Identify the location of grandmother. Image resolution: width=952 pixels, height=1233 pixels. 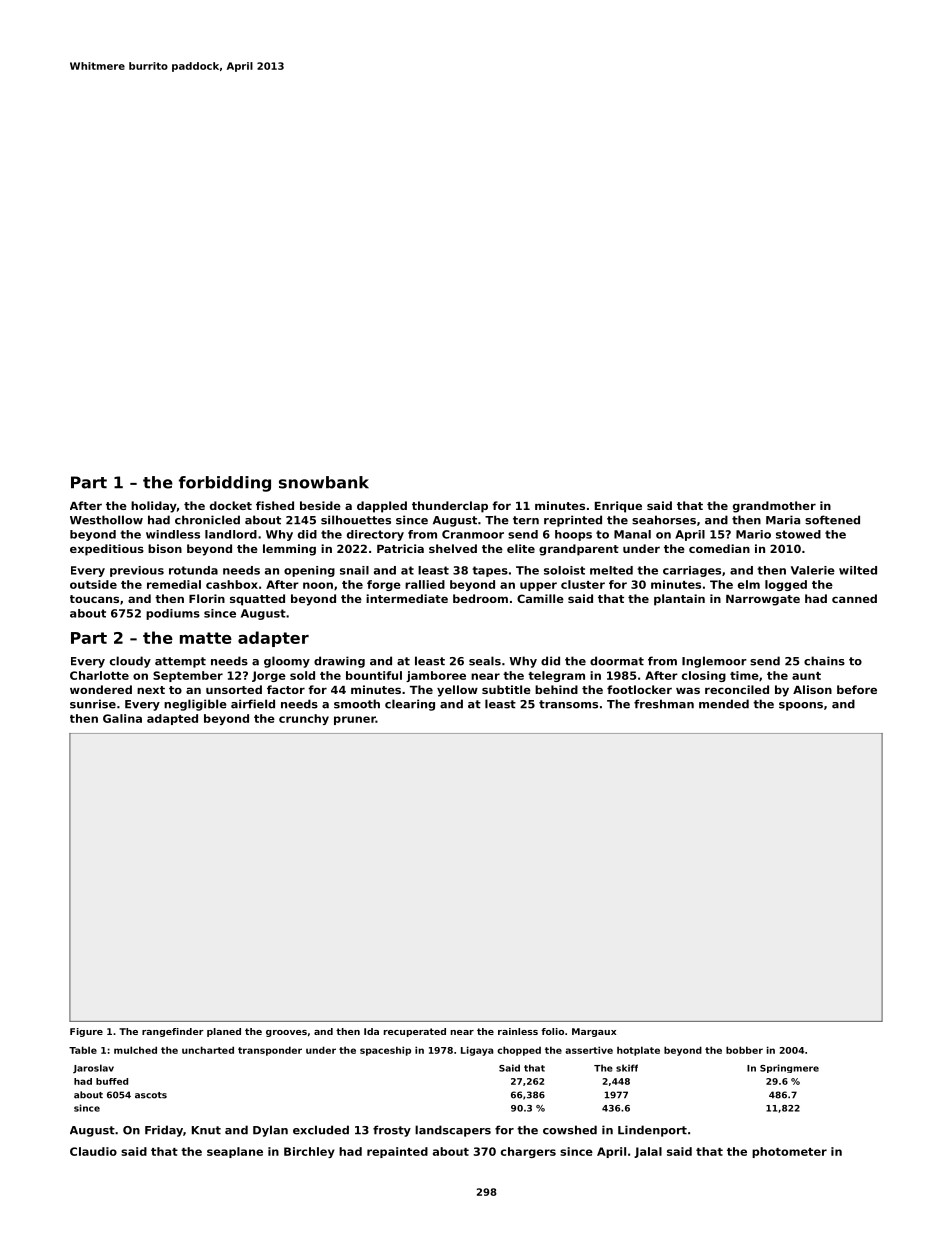
(774, 507).
